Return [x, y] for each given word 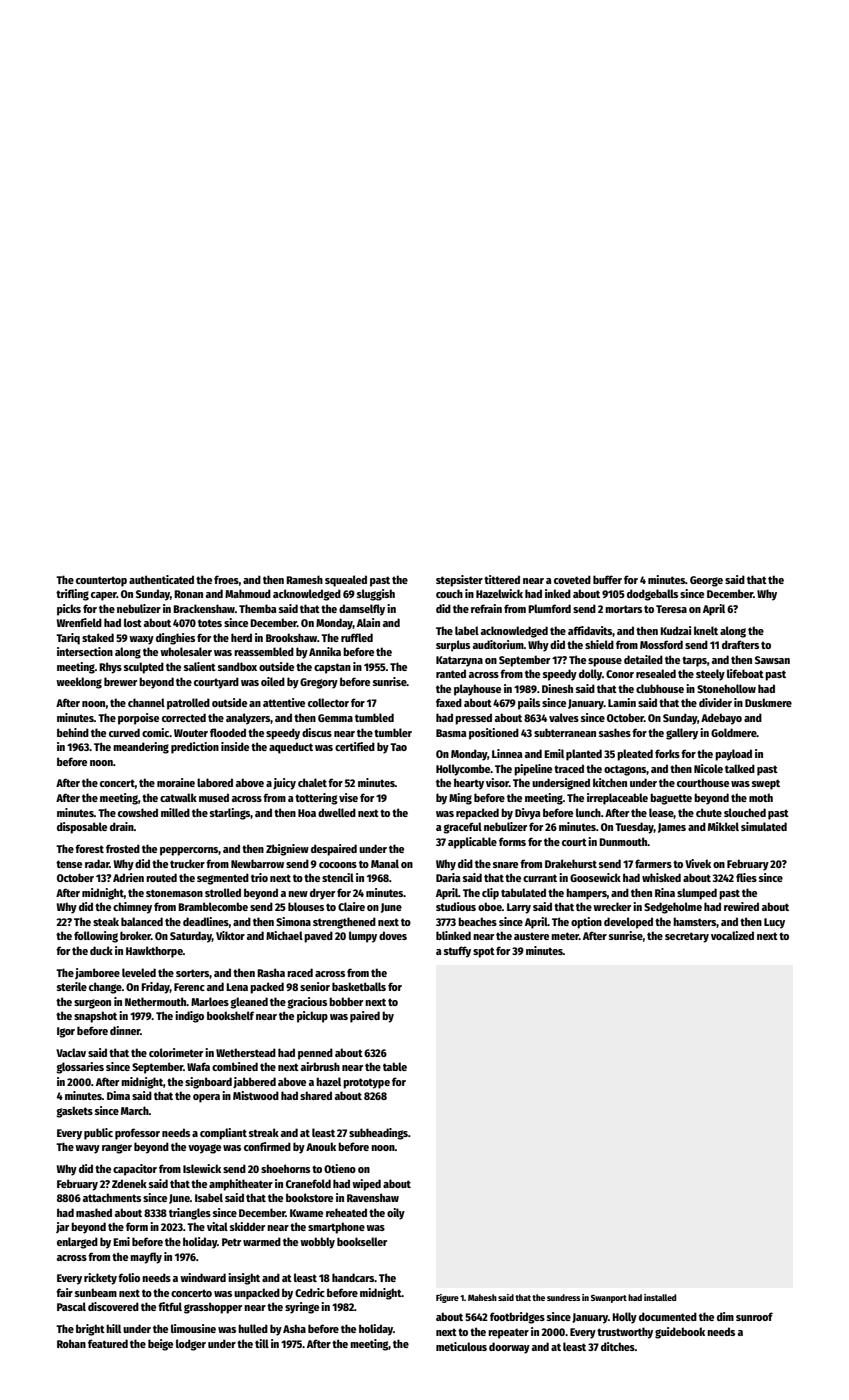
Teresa [671, 609]
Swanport [609, 1299]
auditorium [498, 644]
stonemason [174, 893]
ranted [451, 673]
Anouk [321, 1146]
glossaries [80, 1068]
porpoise [138, 719]
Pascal [71, 1306]
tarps [694, 661]
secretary [687, 937]
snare [505, 865]
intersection [85, 651]
